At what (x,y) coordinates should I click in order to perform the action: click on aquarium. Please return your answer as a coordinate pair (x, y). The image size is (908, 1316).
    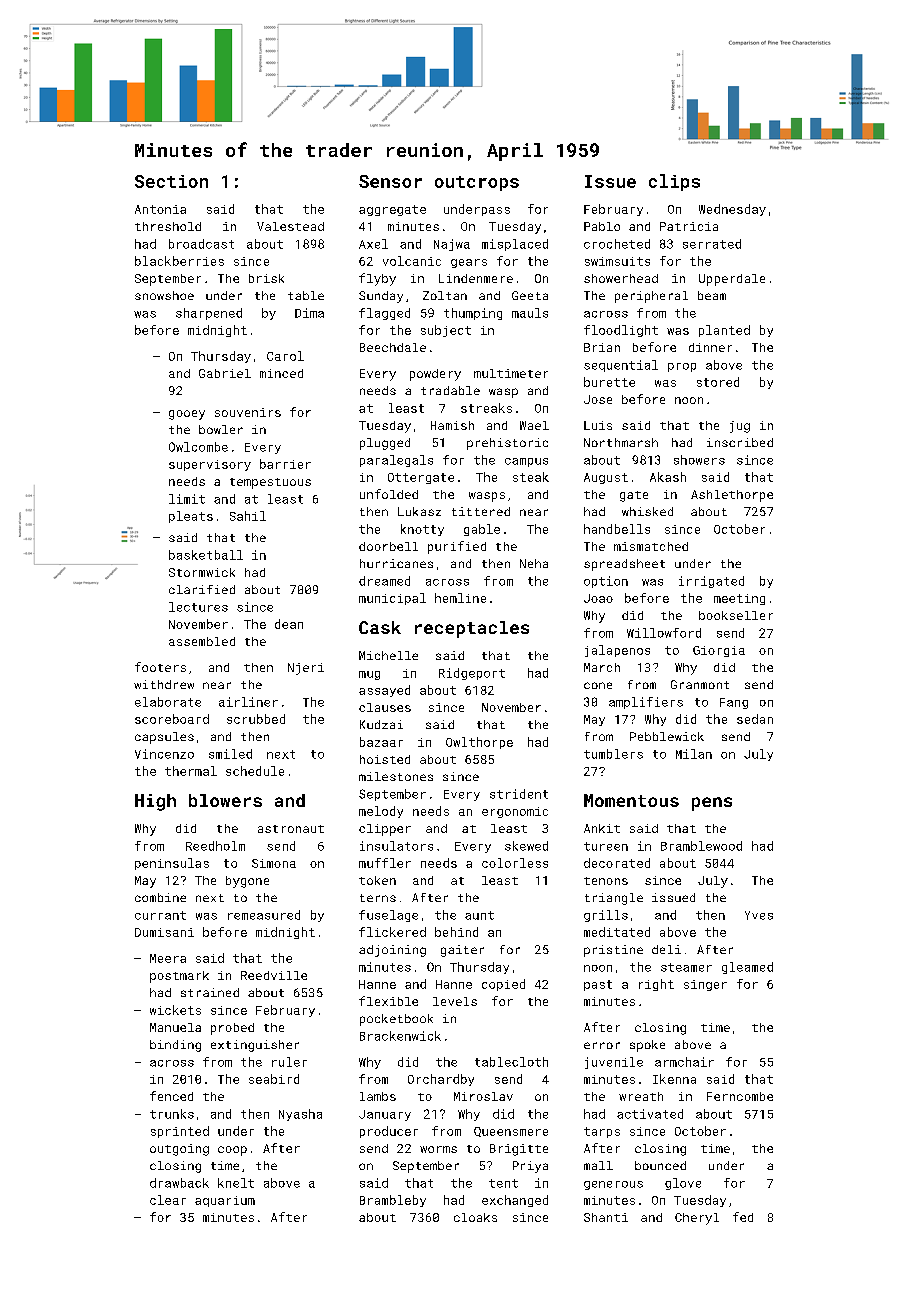
    Looking at the image, I should click on (225, 1201).
